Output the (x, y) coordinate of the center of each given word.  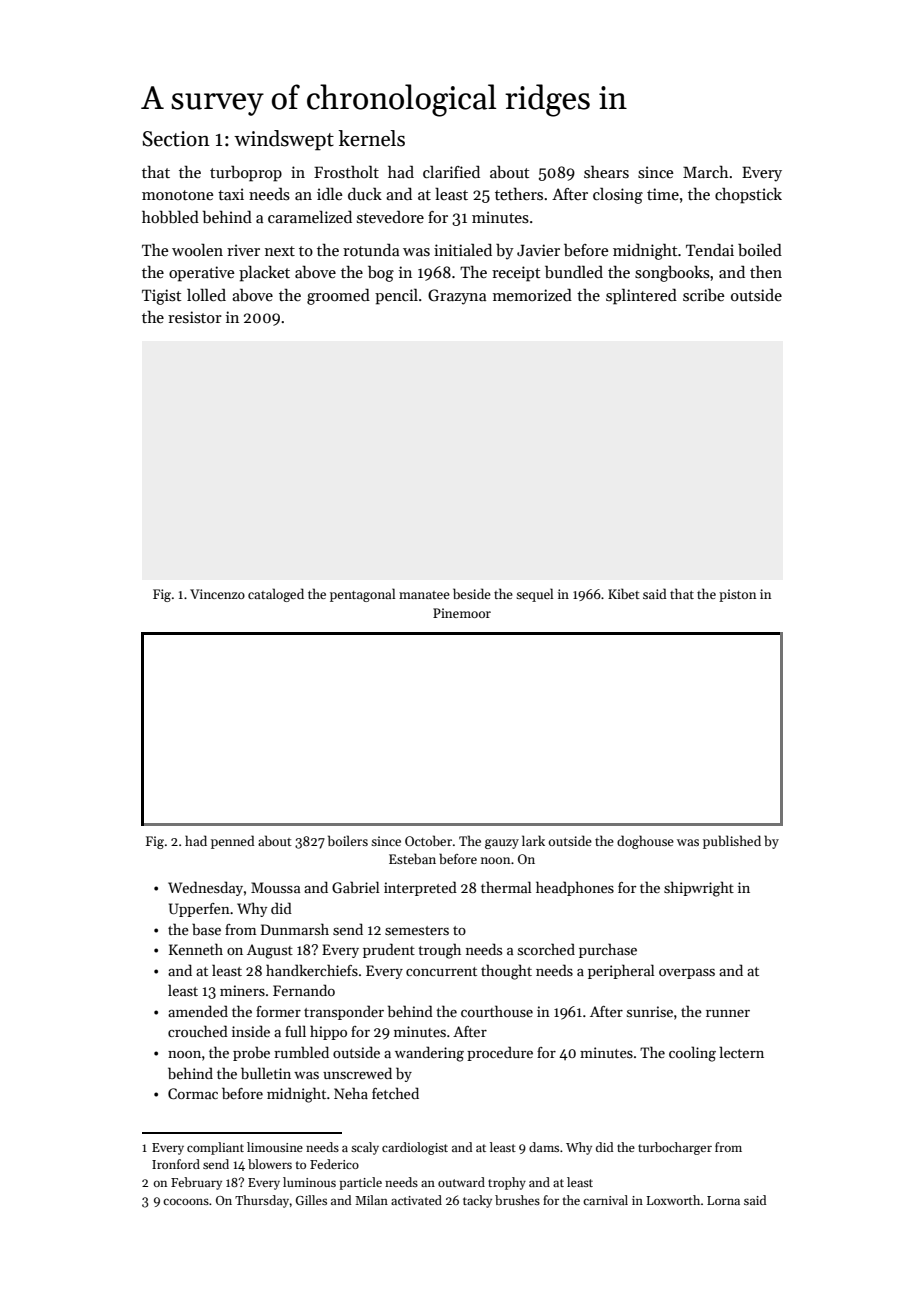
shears (606, 172)
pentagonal (363, 595)
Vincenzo (217, 594)
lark (533, 840)
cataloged (276, 595)
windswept (284, 140)
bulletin (266, 1073)
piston (737, 595)
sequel (535, 595)
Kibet (624, 593)
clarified (451, 171)
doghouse (645, 842)
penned (233, 842)
